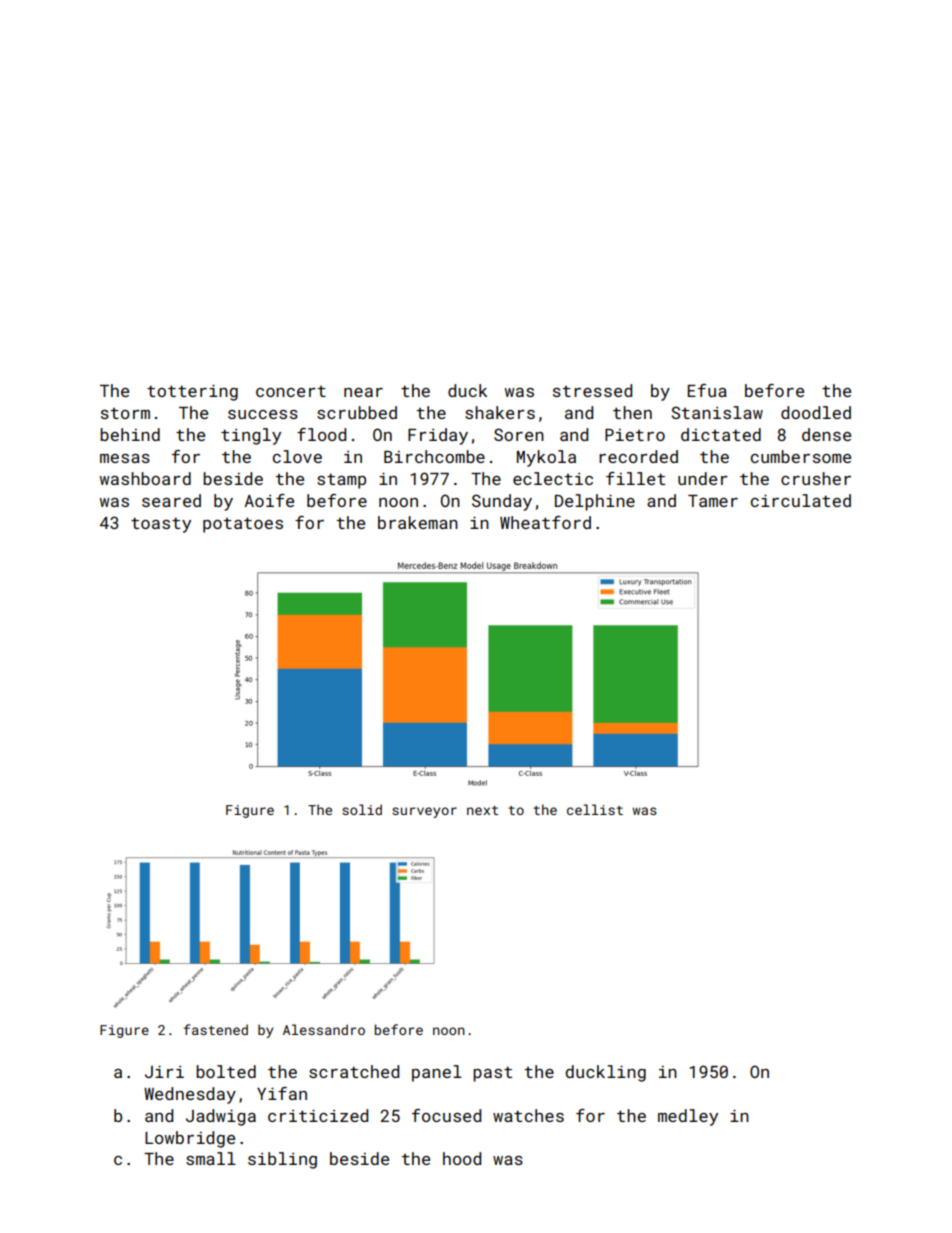  I want to click on cellist, so click(595, 809).
